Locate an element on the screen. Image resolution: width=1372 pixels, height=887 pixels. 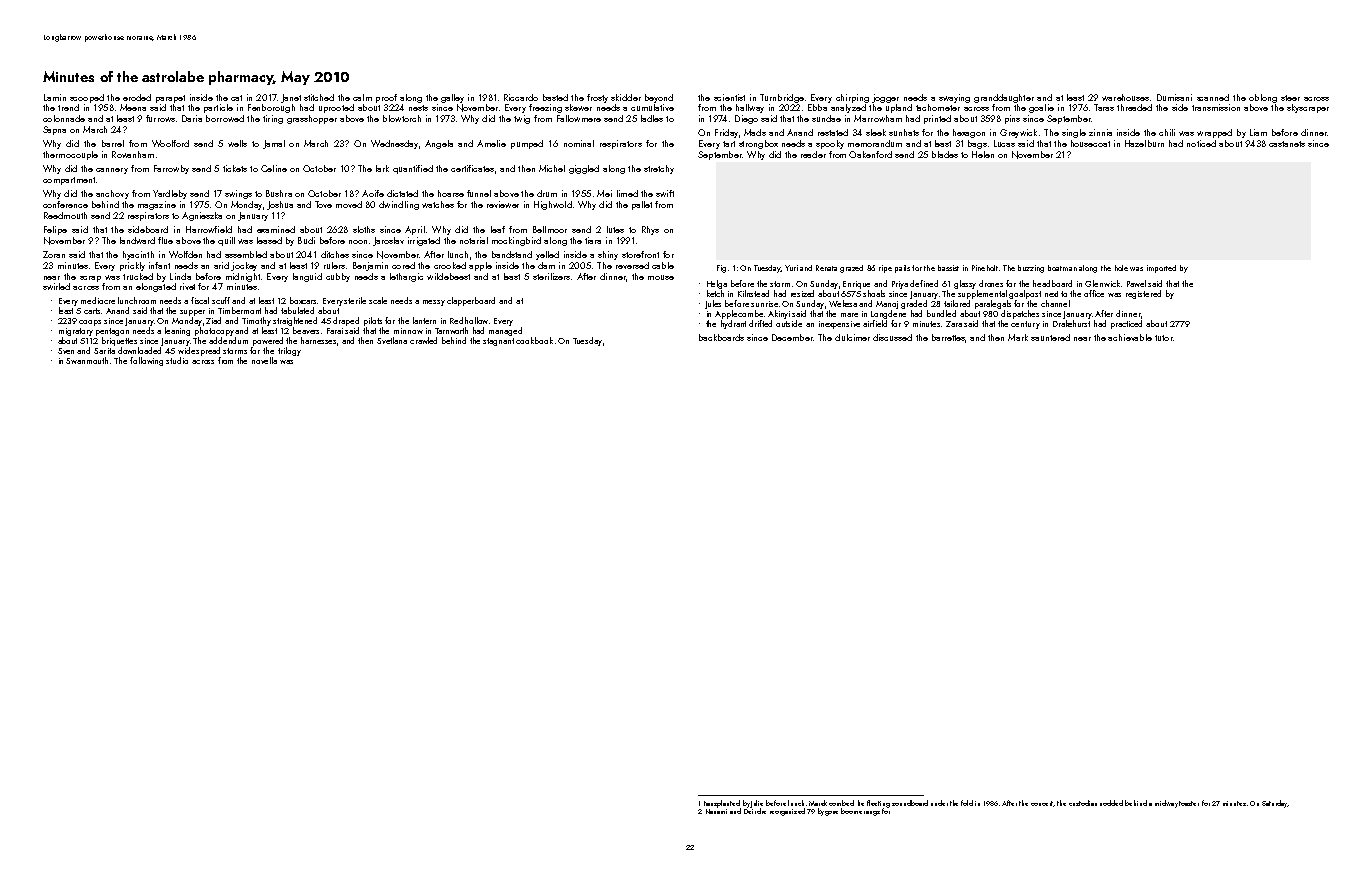
granddaughter is located at coordinates (1004, 98).
